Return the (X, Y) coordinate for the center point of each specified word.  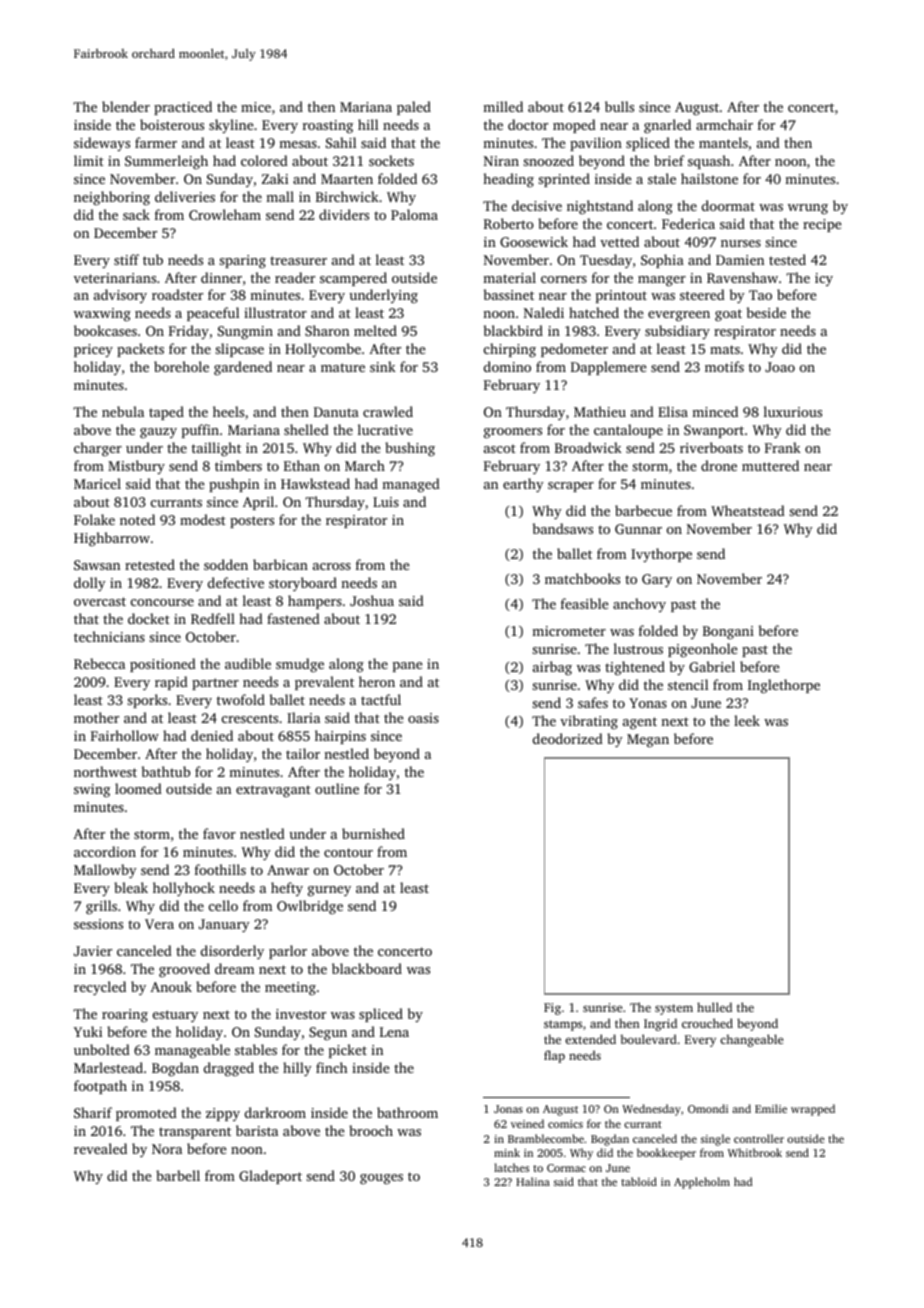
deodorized (568, 738)
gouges (381, 1179)
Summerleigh (166, 162)
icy (824, 279)
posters (252, 522)
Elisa (673, 411)
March (365, 465)
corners (564, 279)
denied (212, 735)
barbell (178, 1175)
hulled (714, 1007)
